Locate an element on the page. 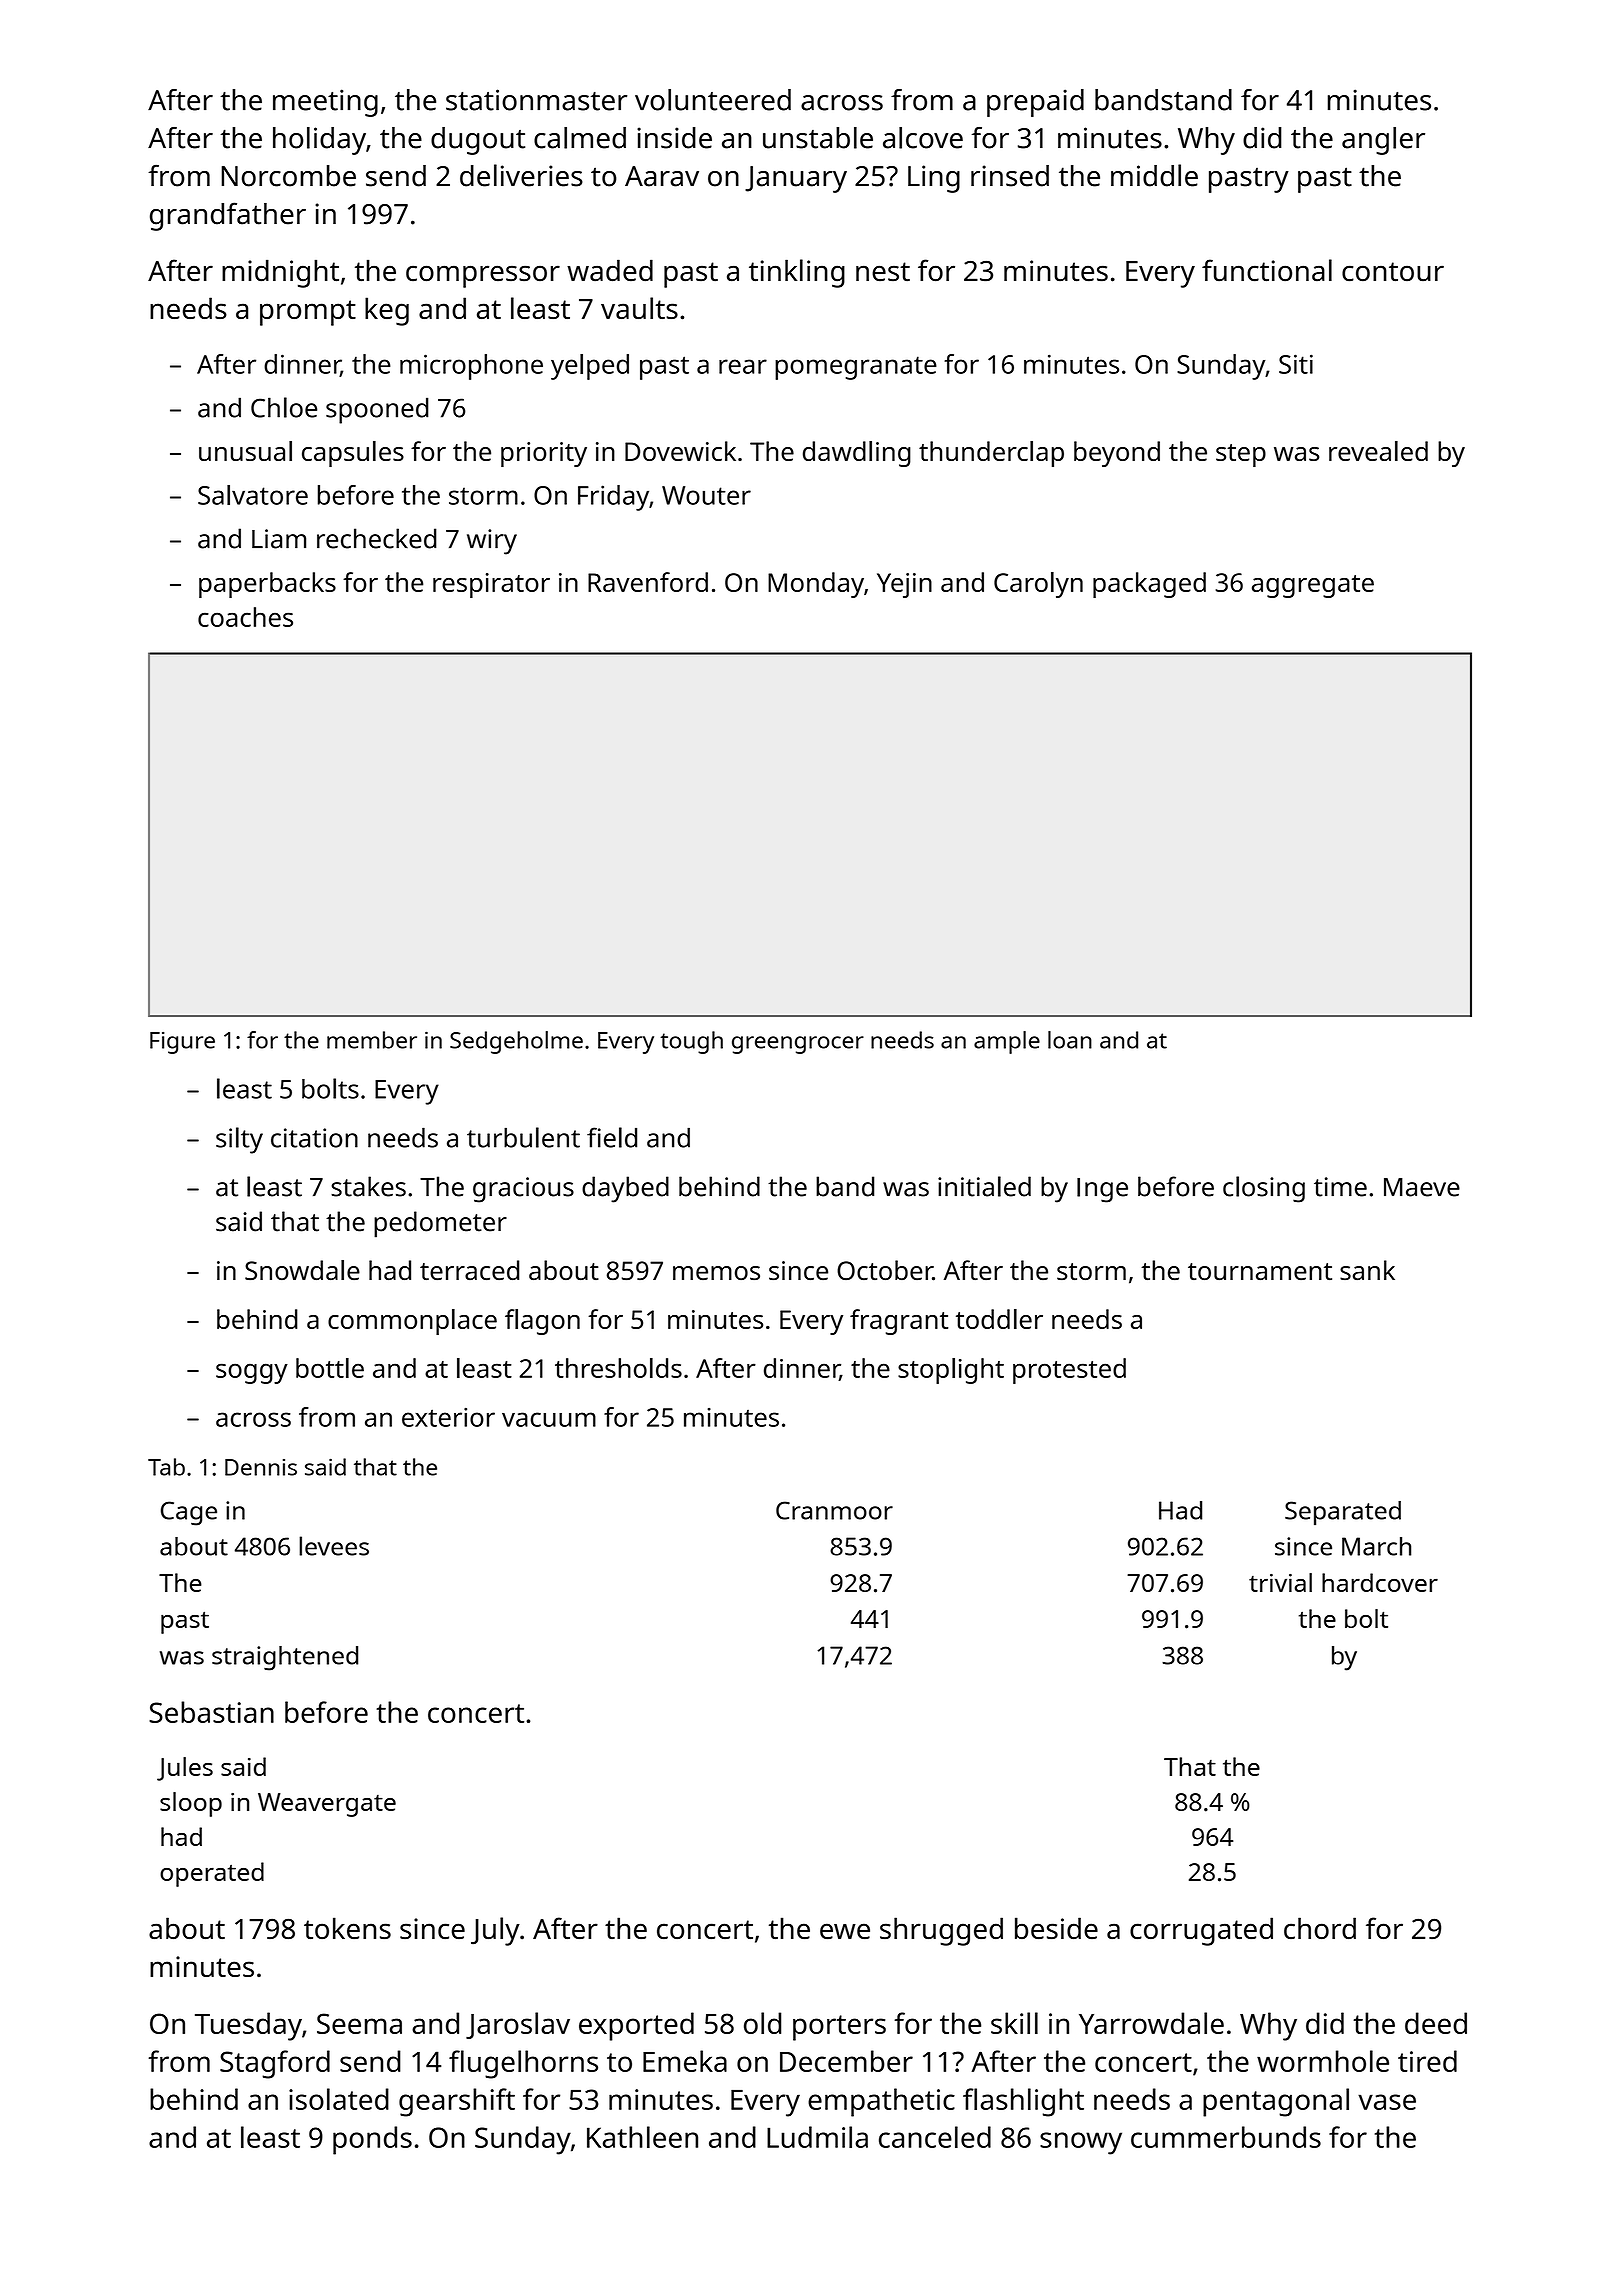  meeting is located at coordinates (325, 103).
